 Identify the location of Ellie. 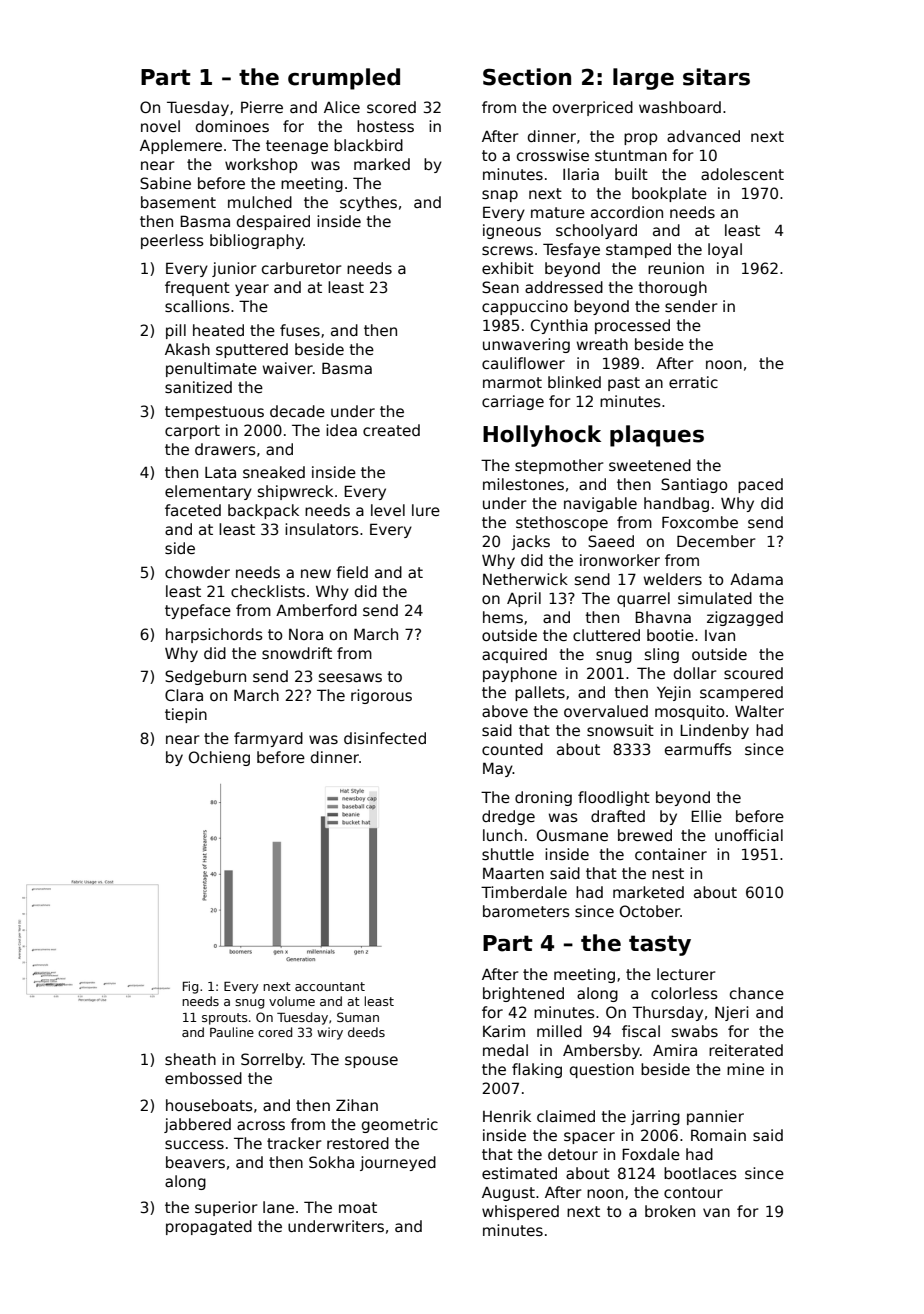
(706, 816).
